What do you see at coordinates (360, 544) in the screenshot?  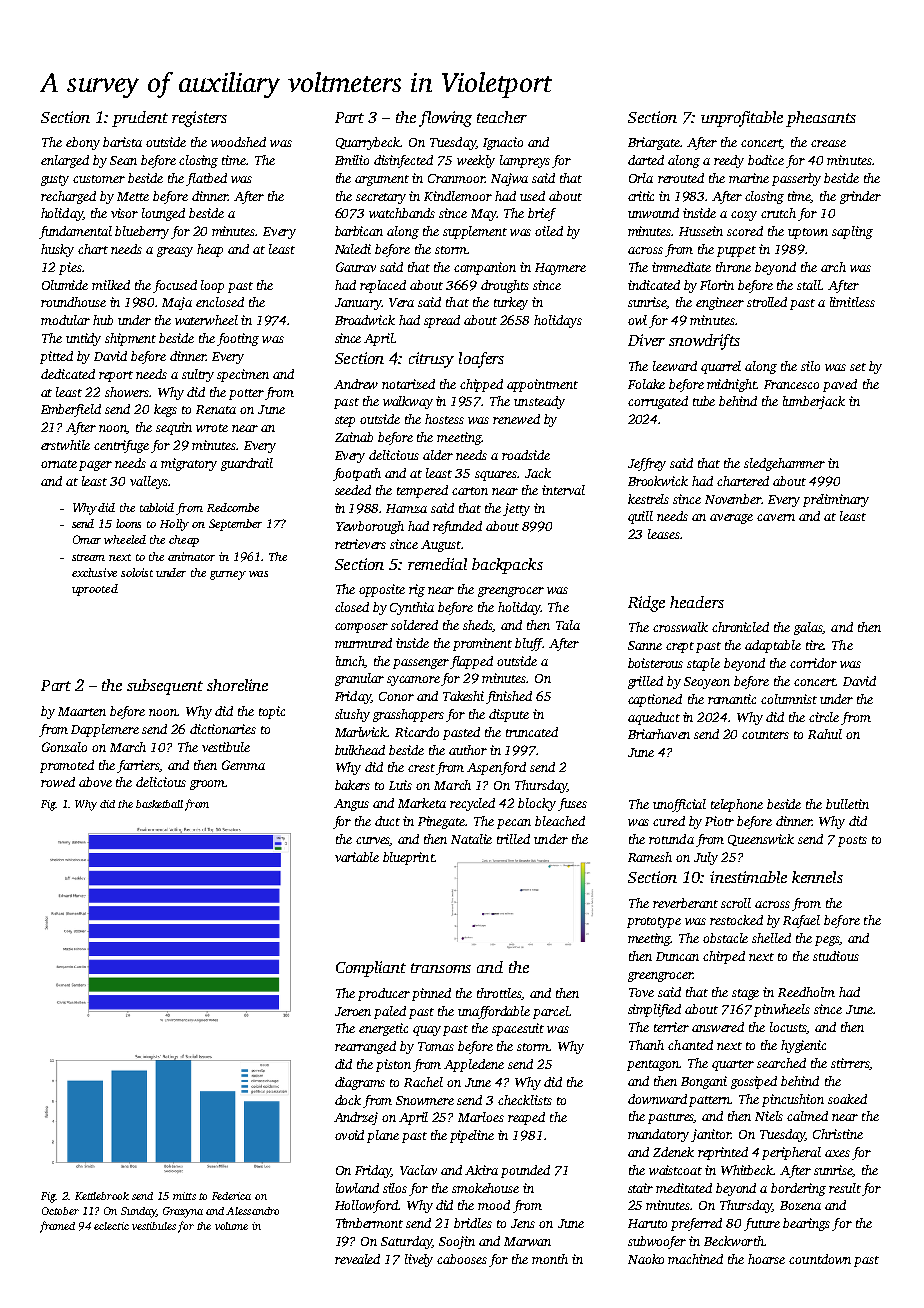 I see `retrievers` at bounding box center [360, 544].
